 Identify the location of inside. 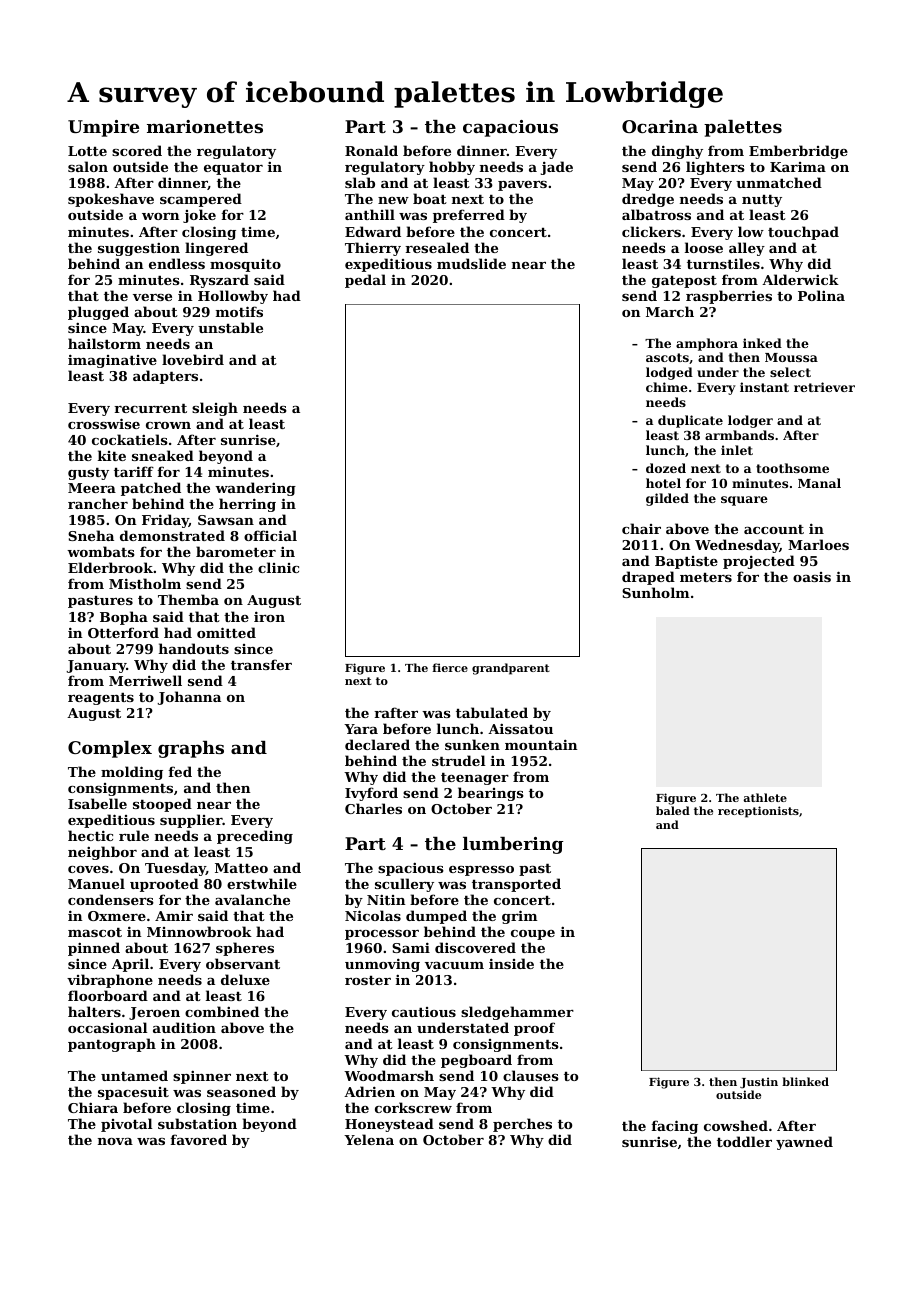
(511, 963).
